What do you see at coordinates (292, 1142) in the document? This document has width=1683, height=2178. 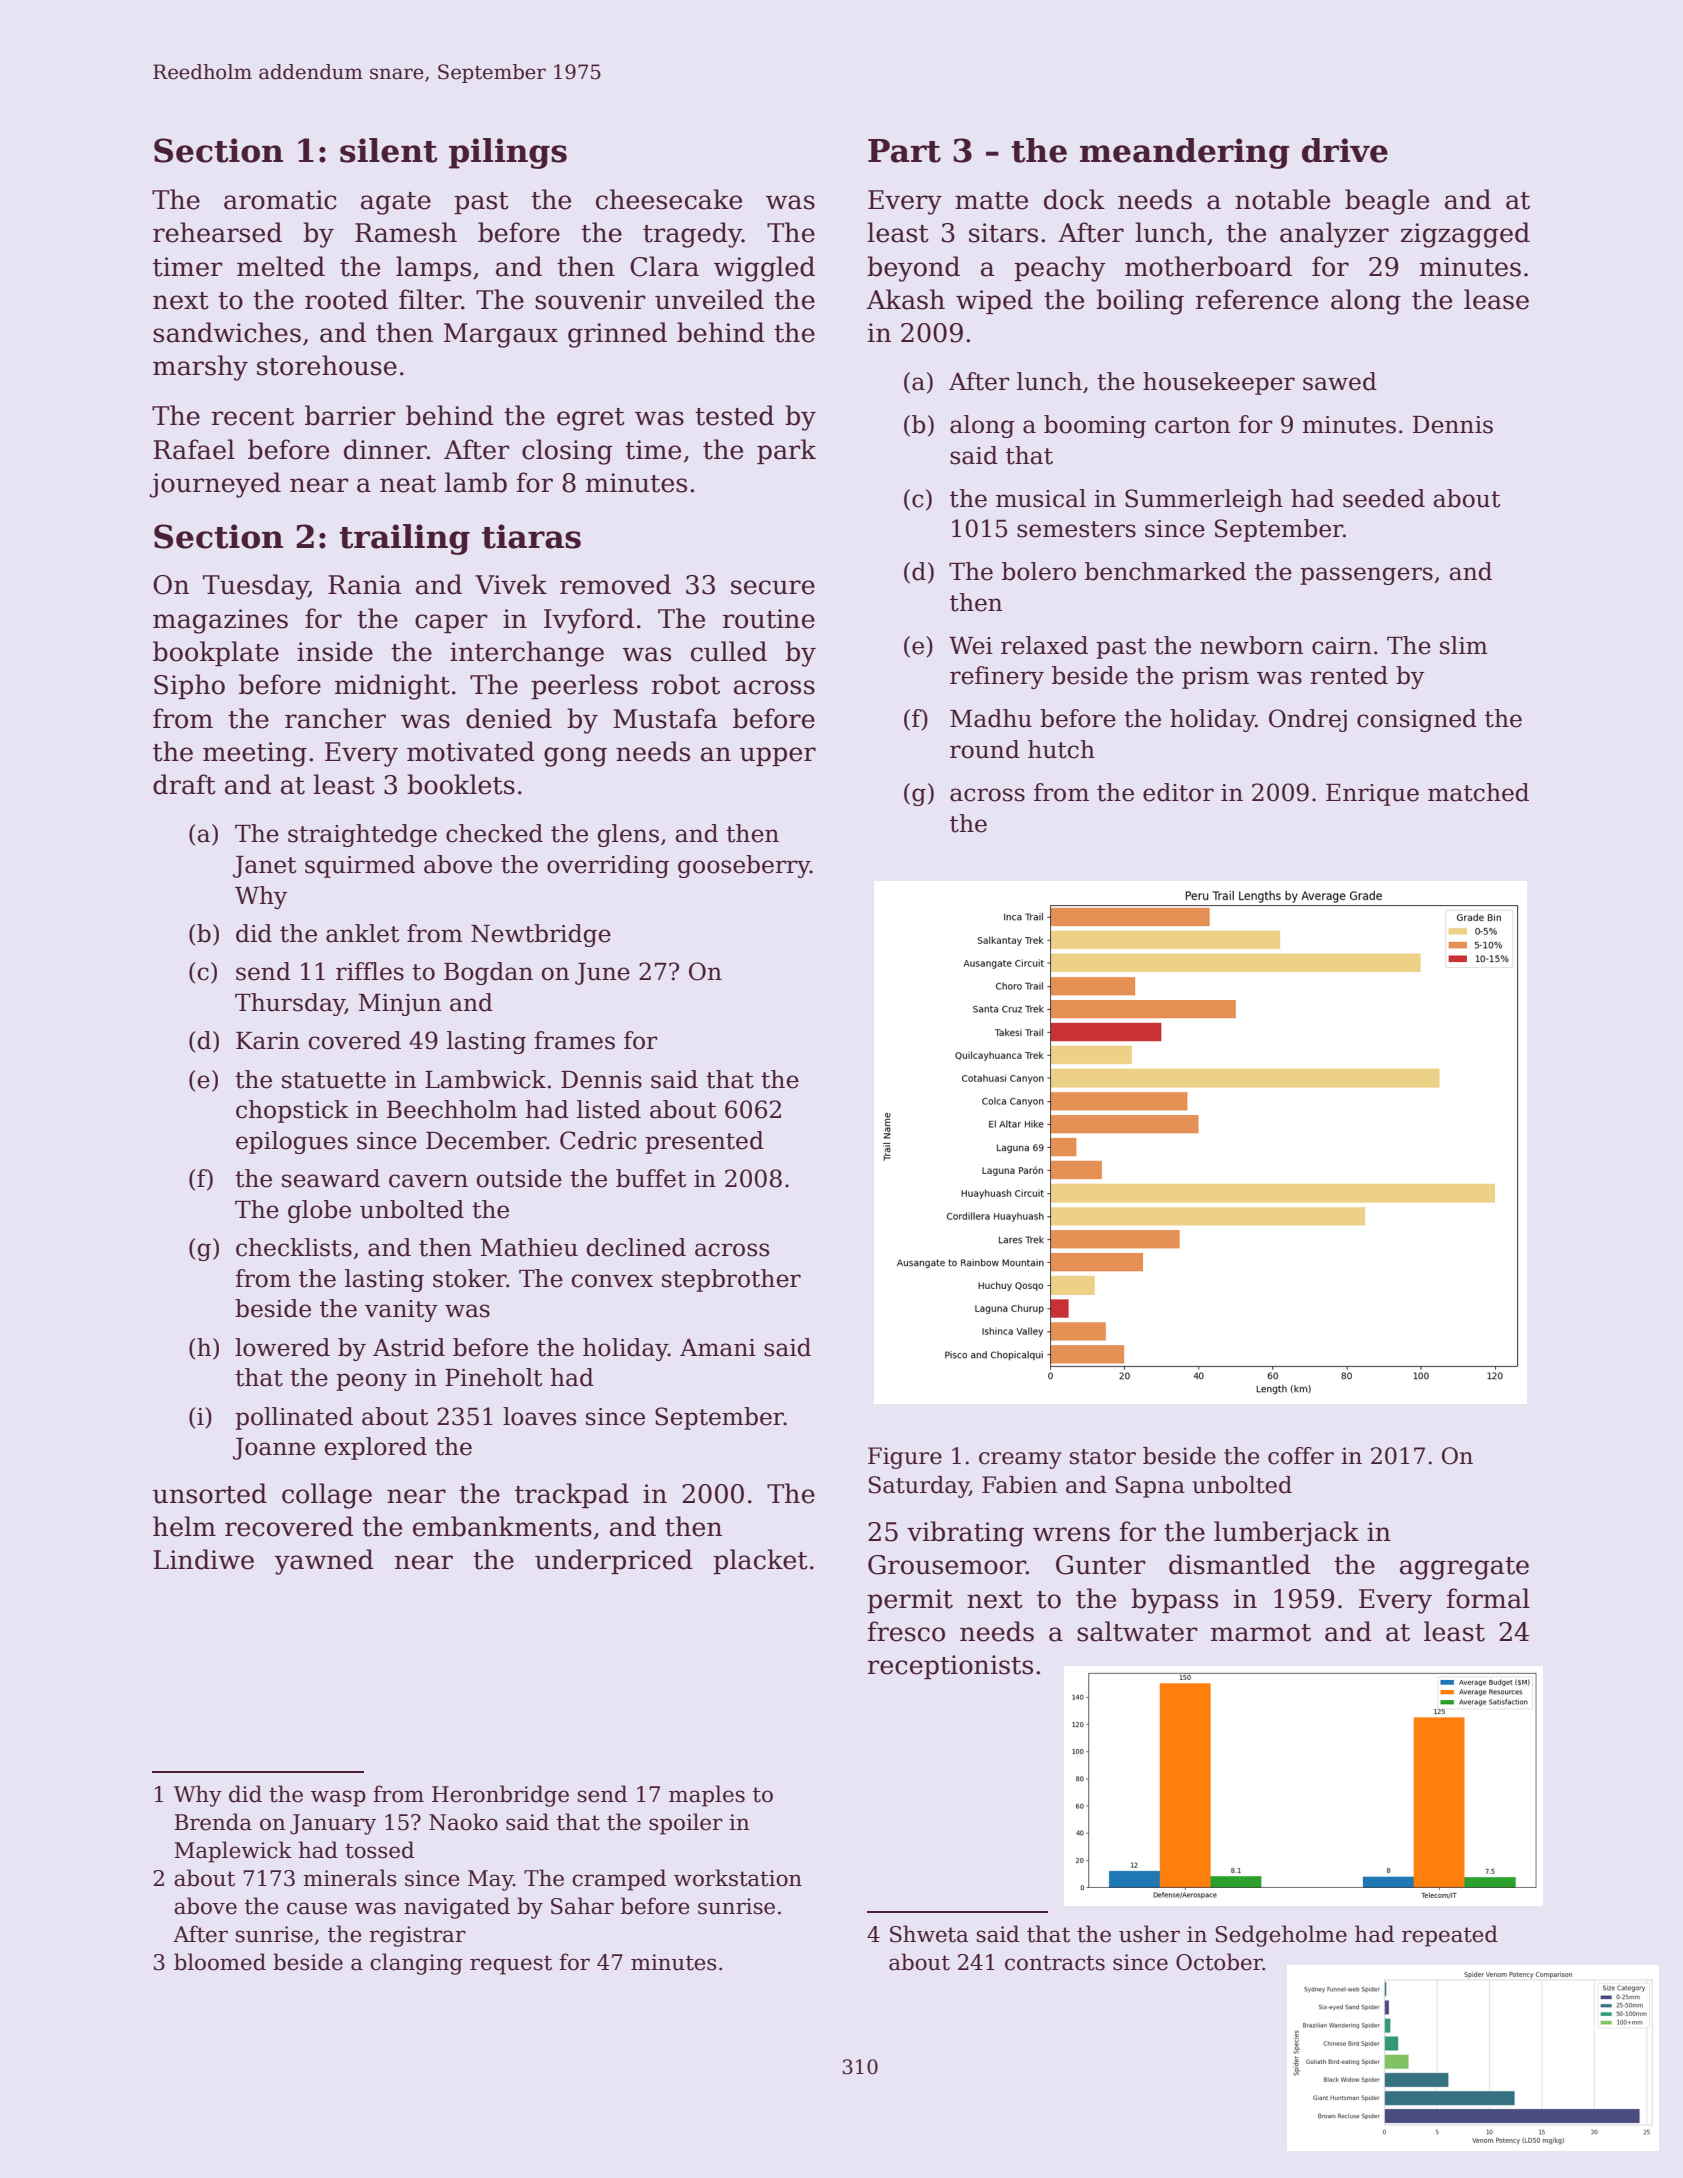 I see `epilogues` at bounding box center [292, 1142].
